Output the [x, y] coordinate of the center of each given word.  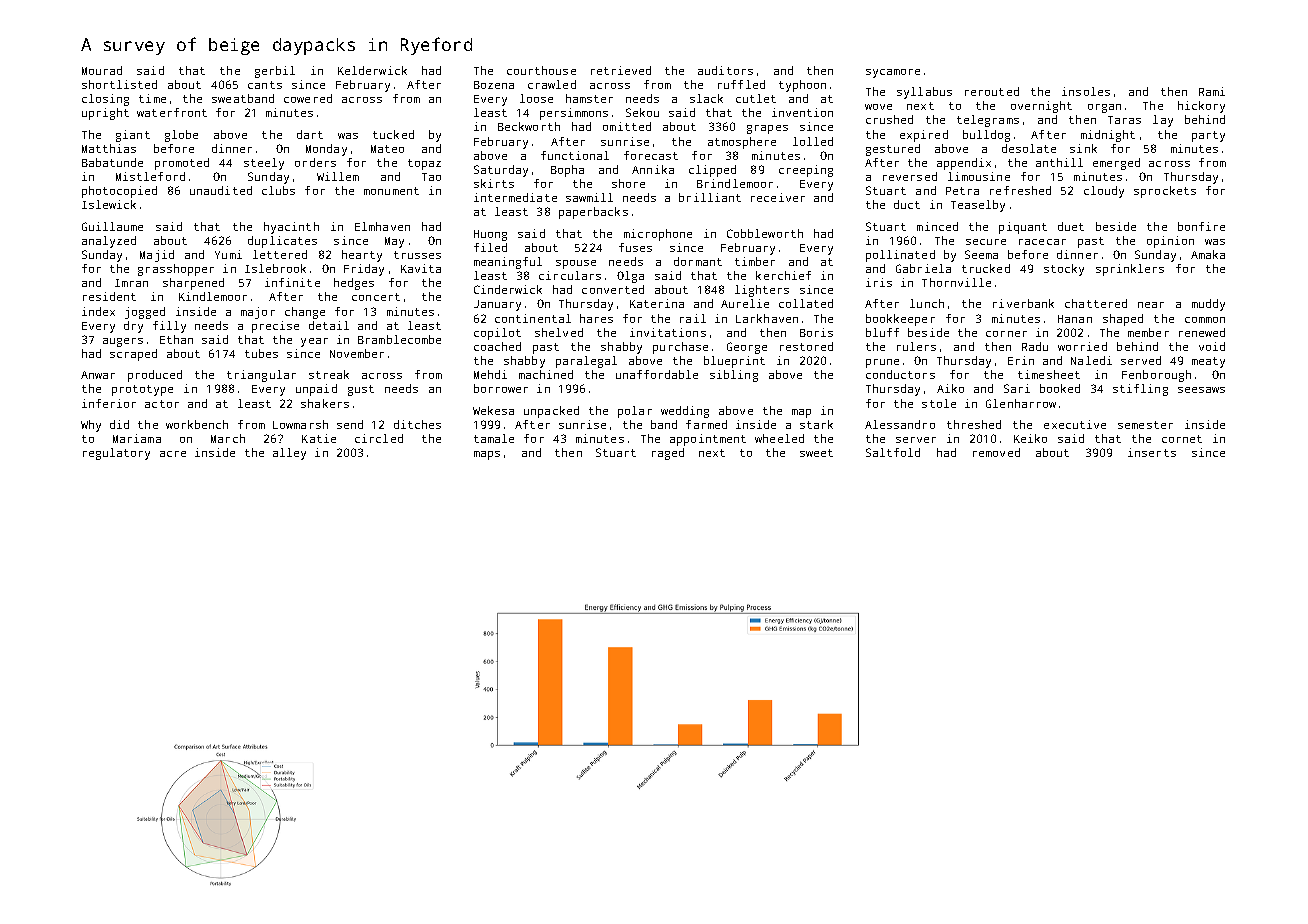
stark [816, 424]
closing [105, 100]
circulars [570, 275]
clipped [712, 171]
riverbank [1023, 303]
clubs [278, 190]
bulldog [986, 136]
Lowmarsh [300, 424]
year [314, 342]
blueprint [734, 362]
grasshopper [176, 270]
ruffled [741, 84]
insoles [1086, 91]
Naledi [1091, 360]
